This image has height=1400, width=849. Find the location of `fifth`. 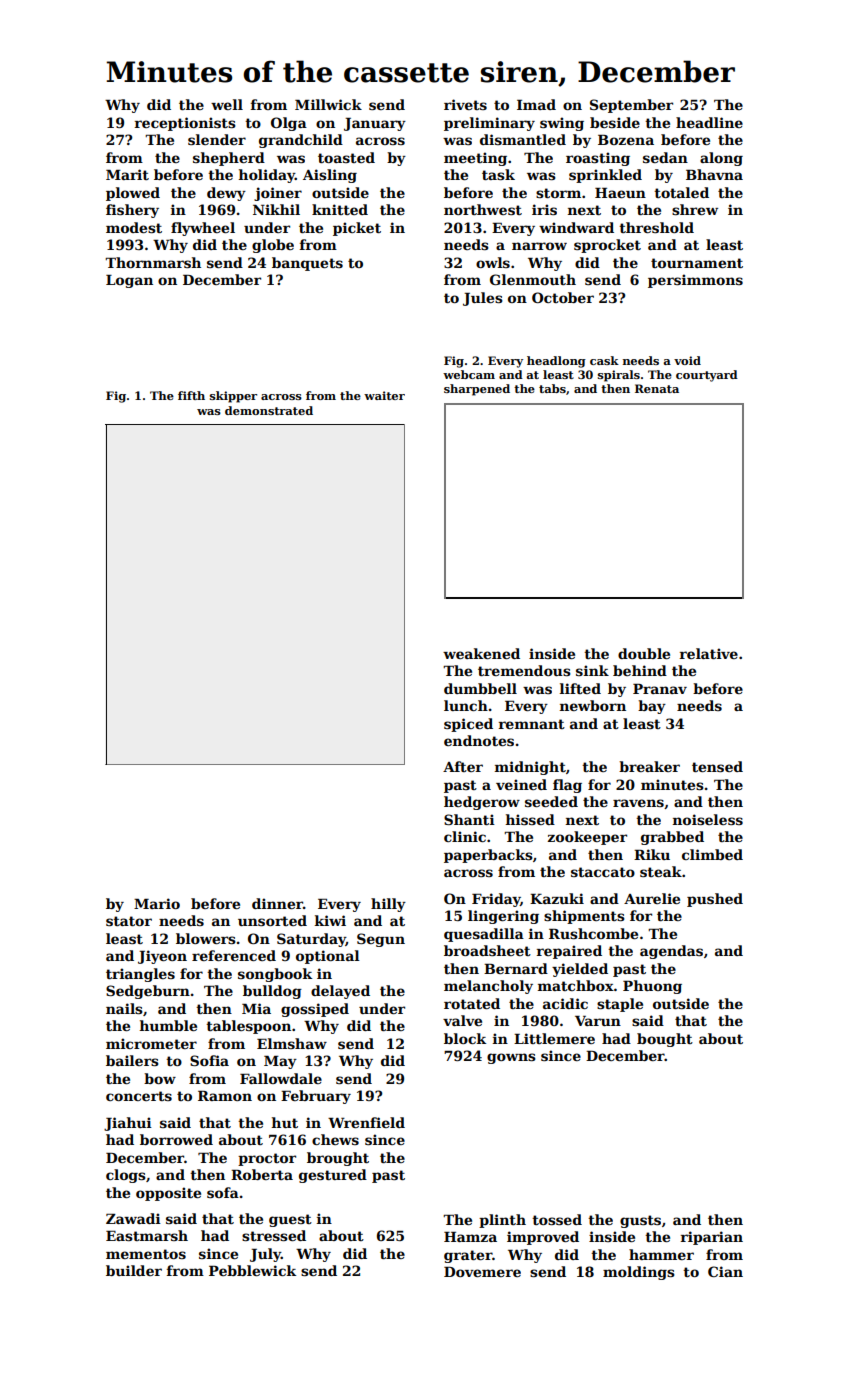

fifth is located at coordinates (191, 395).
